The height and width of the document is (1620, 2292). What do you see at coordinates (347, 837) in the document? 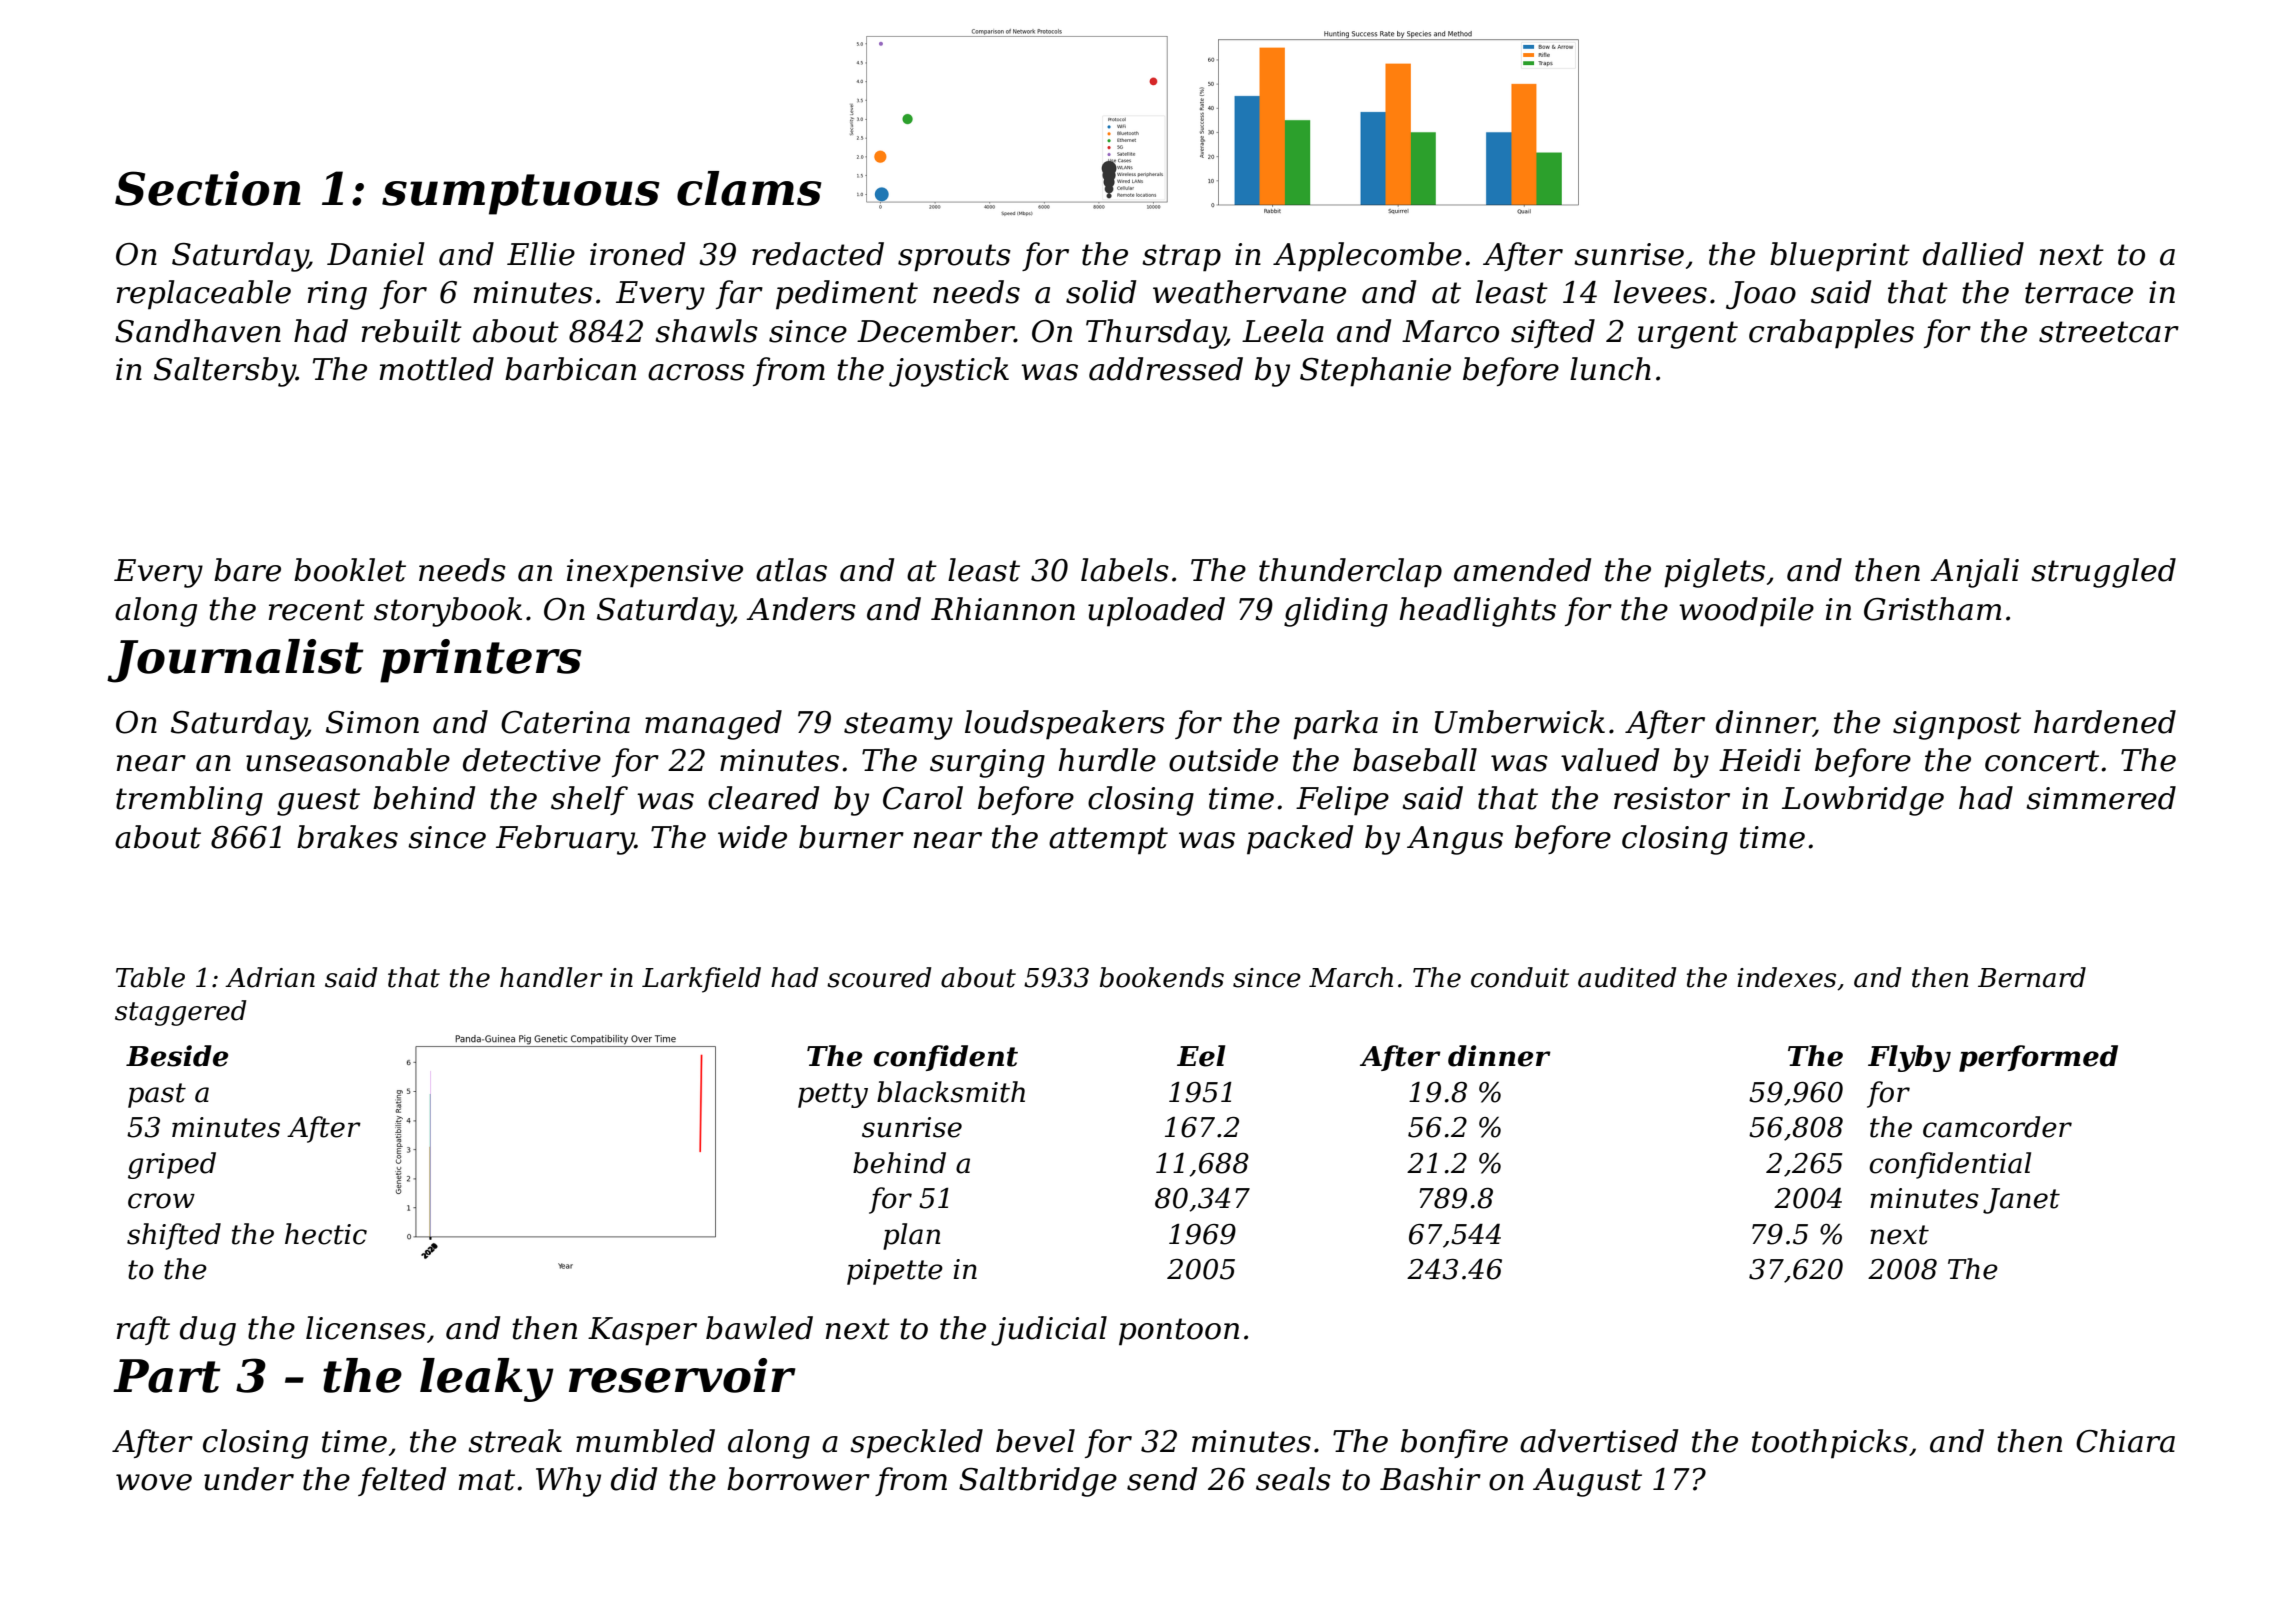
I see `brakes` at bounding box center [347, 837].
